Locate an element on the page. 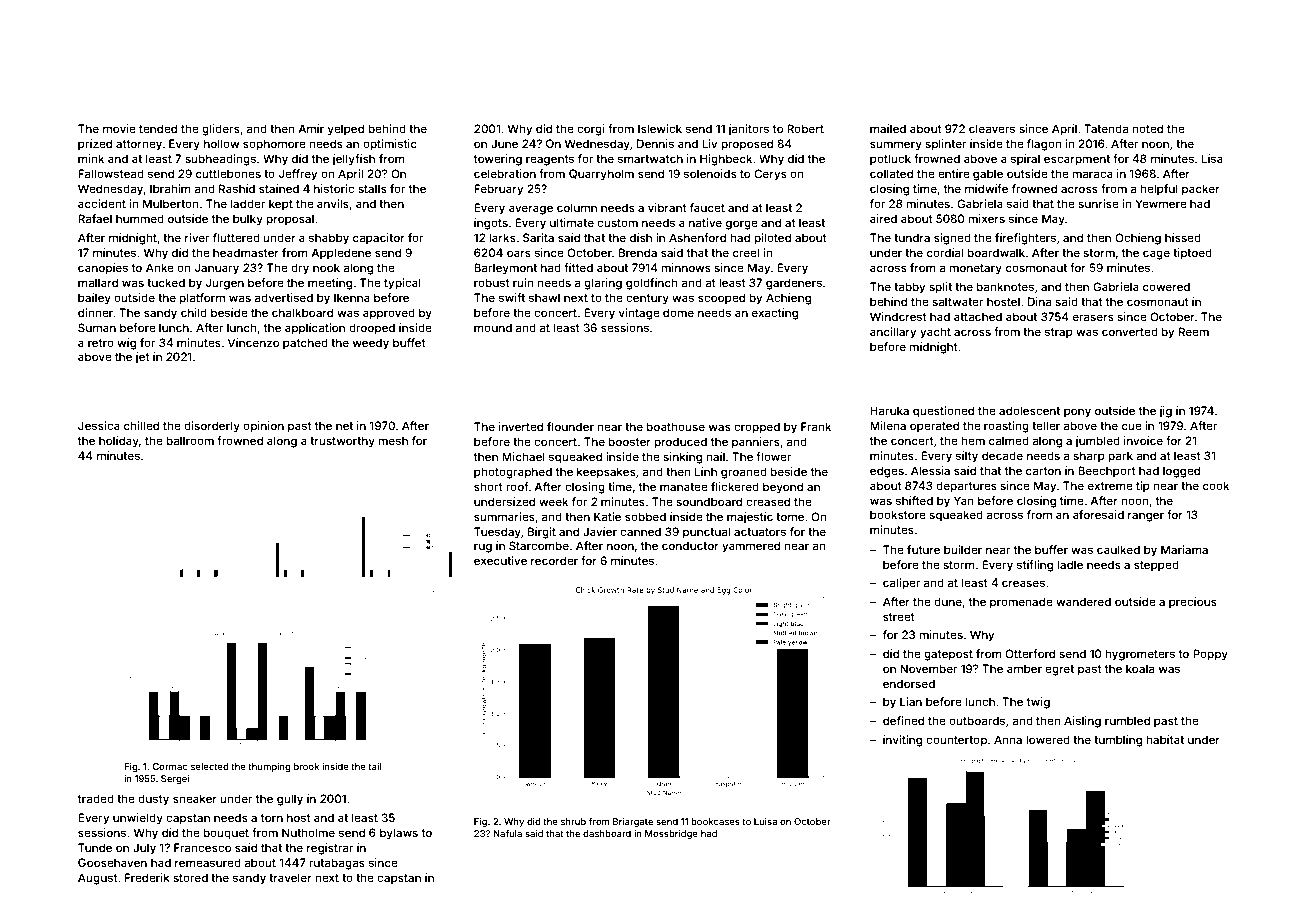 Image resolution: width=1308 pixels, height=924 pixels. subheadings is located at coordinates (220, 160).
